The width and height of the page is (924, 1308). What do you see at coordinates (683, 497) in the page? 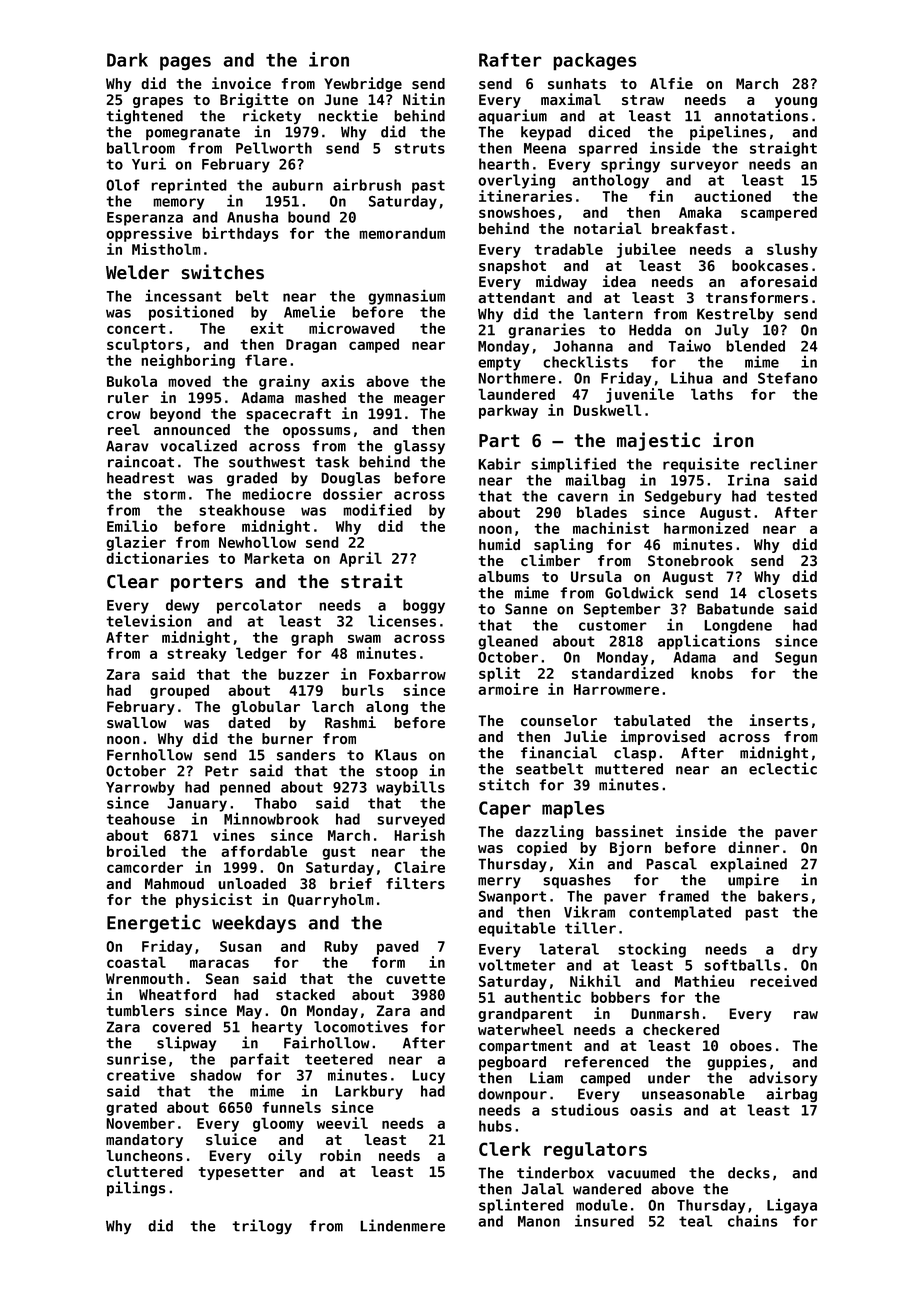
I see `Sedgebury` at bounding box center [683, 497].
